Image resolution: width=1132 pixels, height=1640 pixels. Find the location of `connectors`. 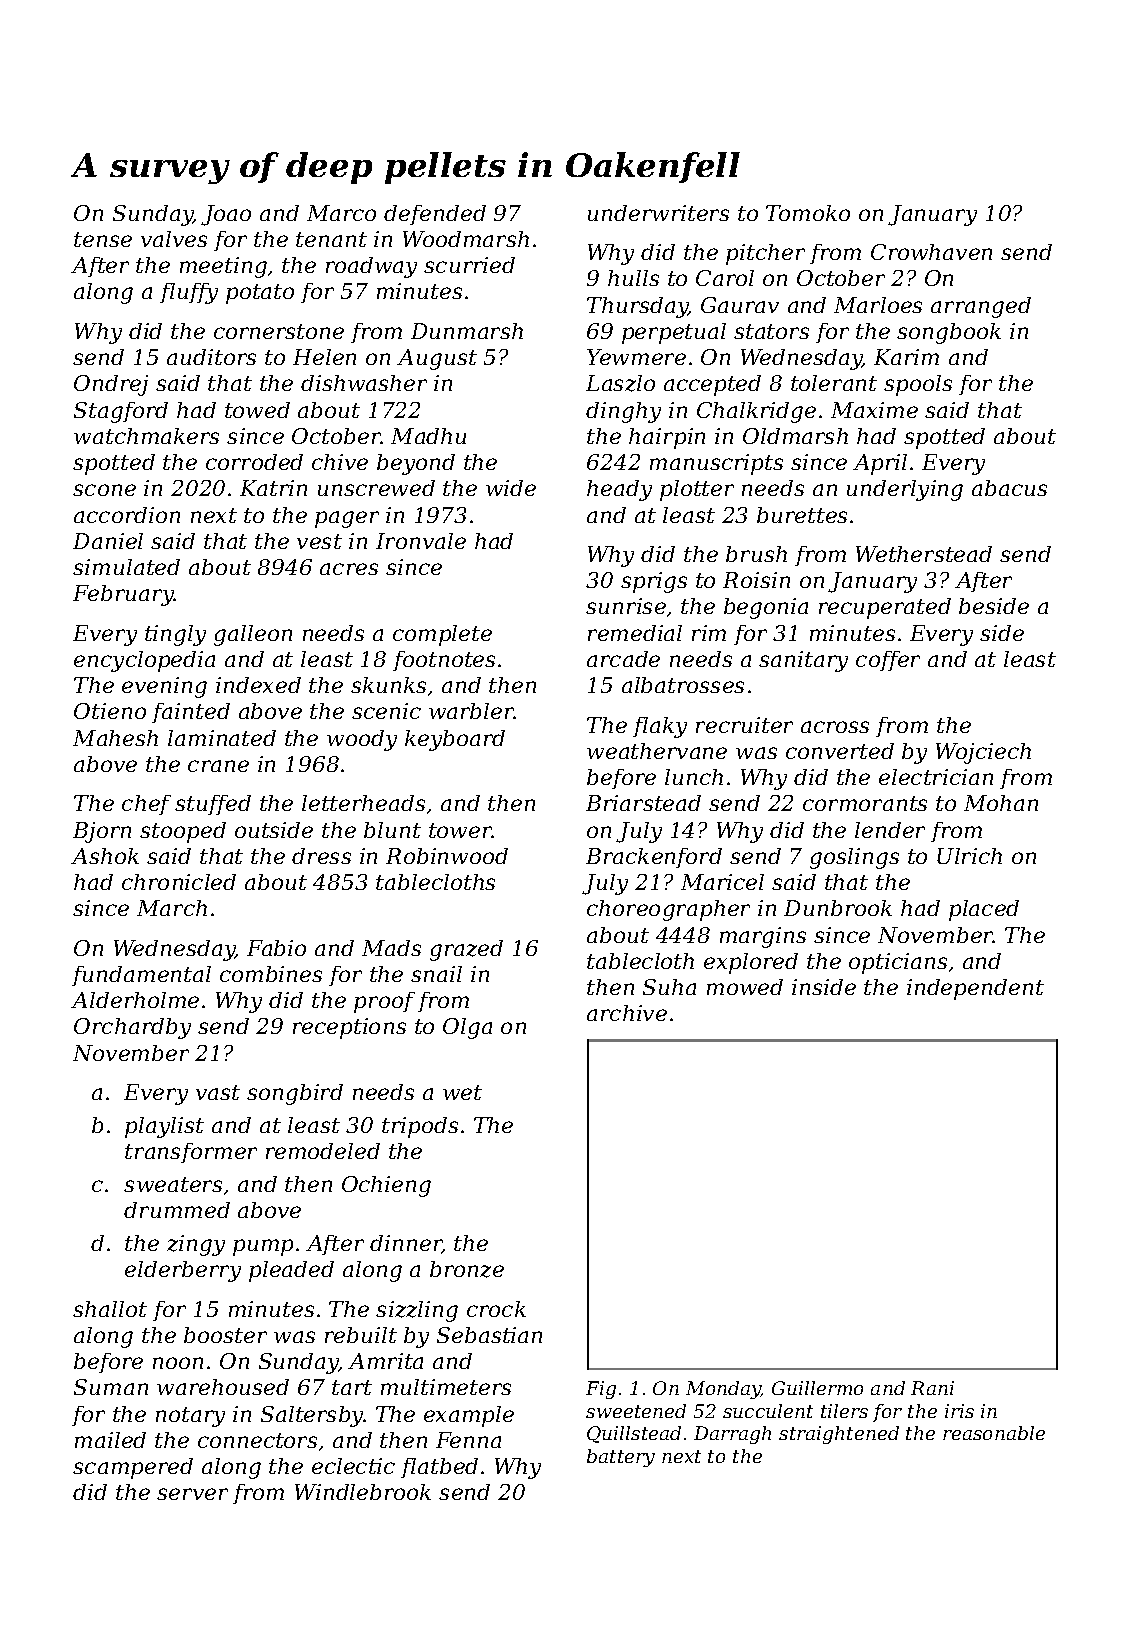

connectors is located at coordinates (257, 1440).
